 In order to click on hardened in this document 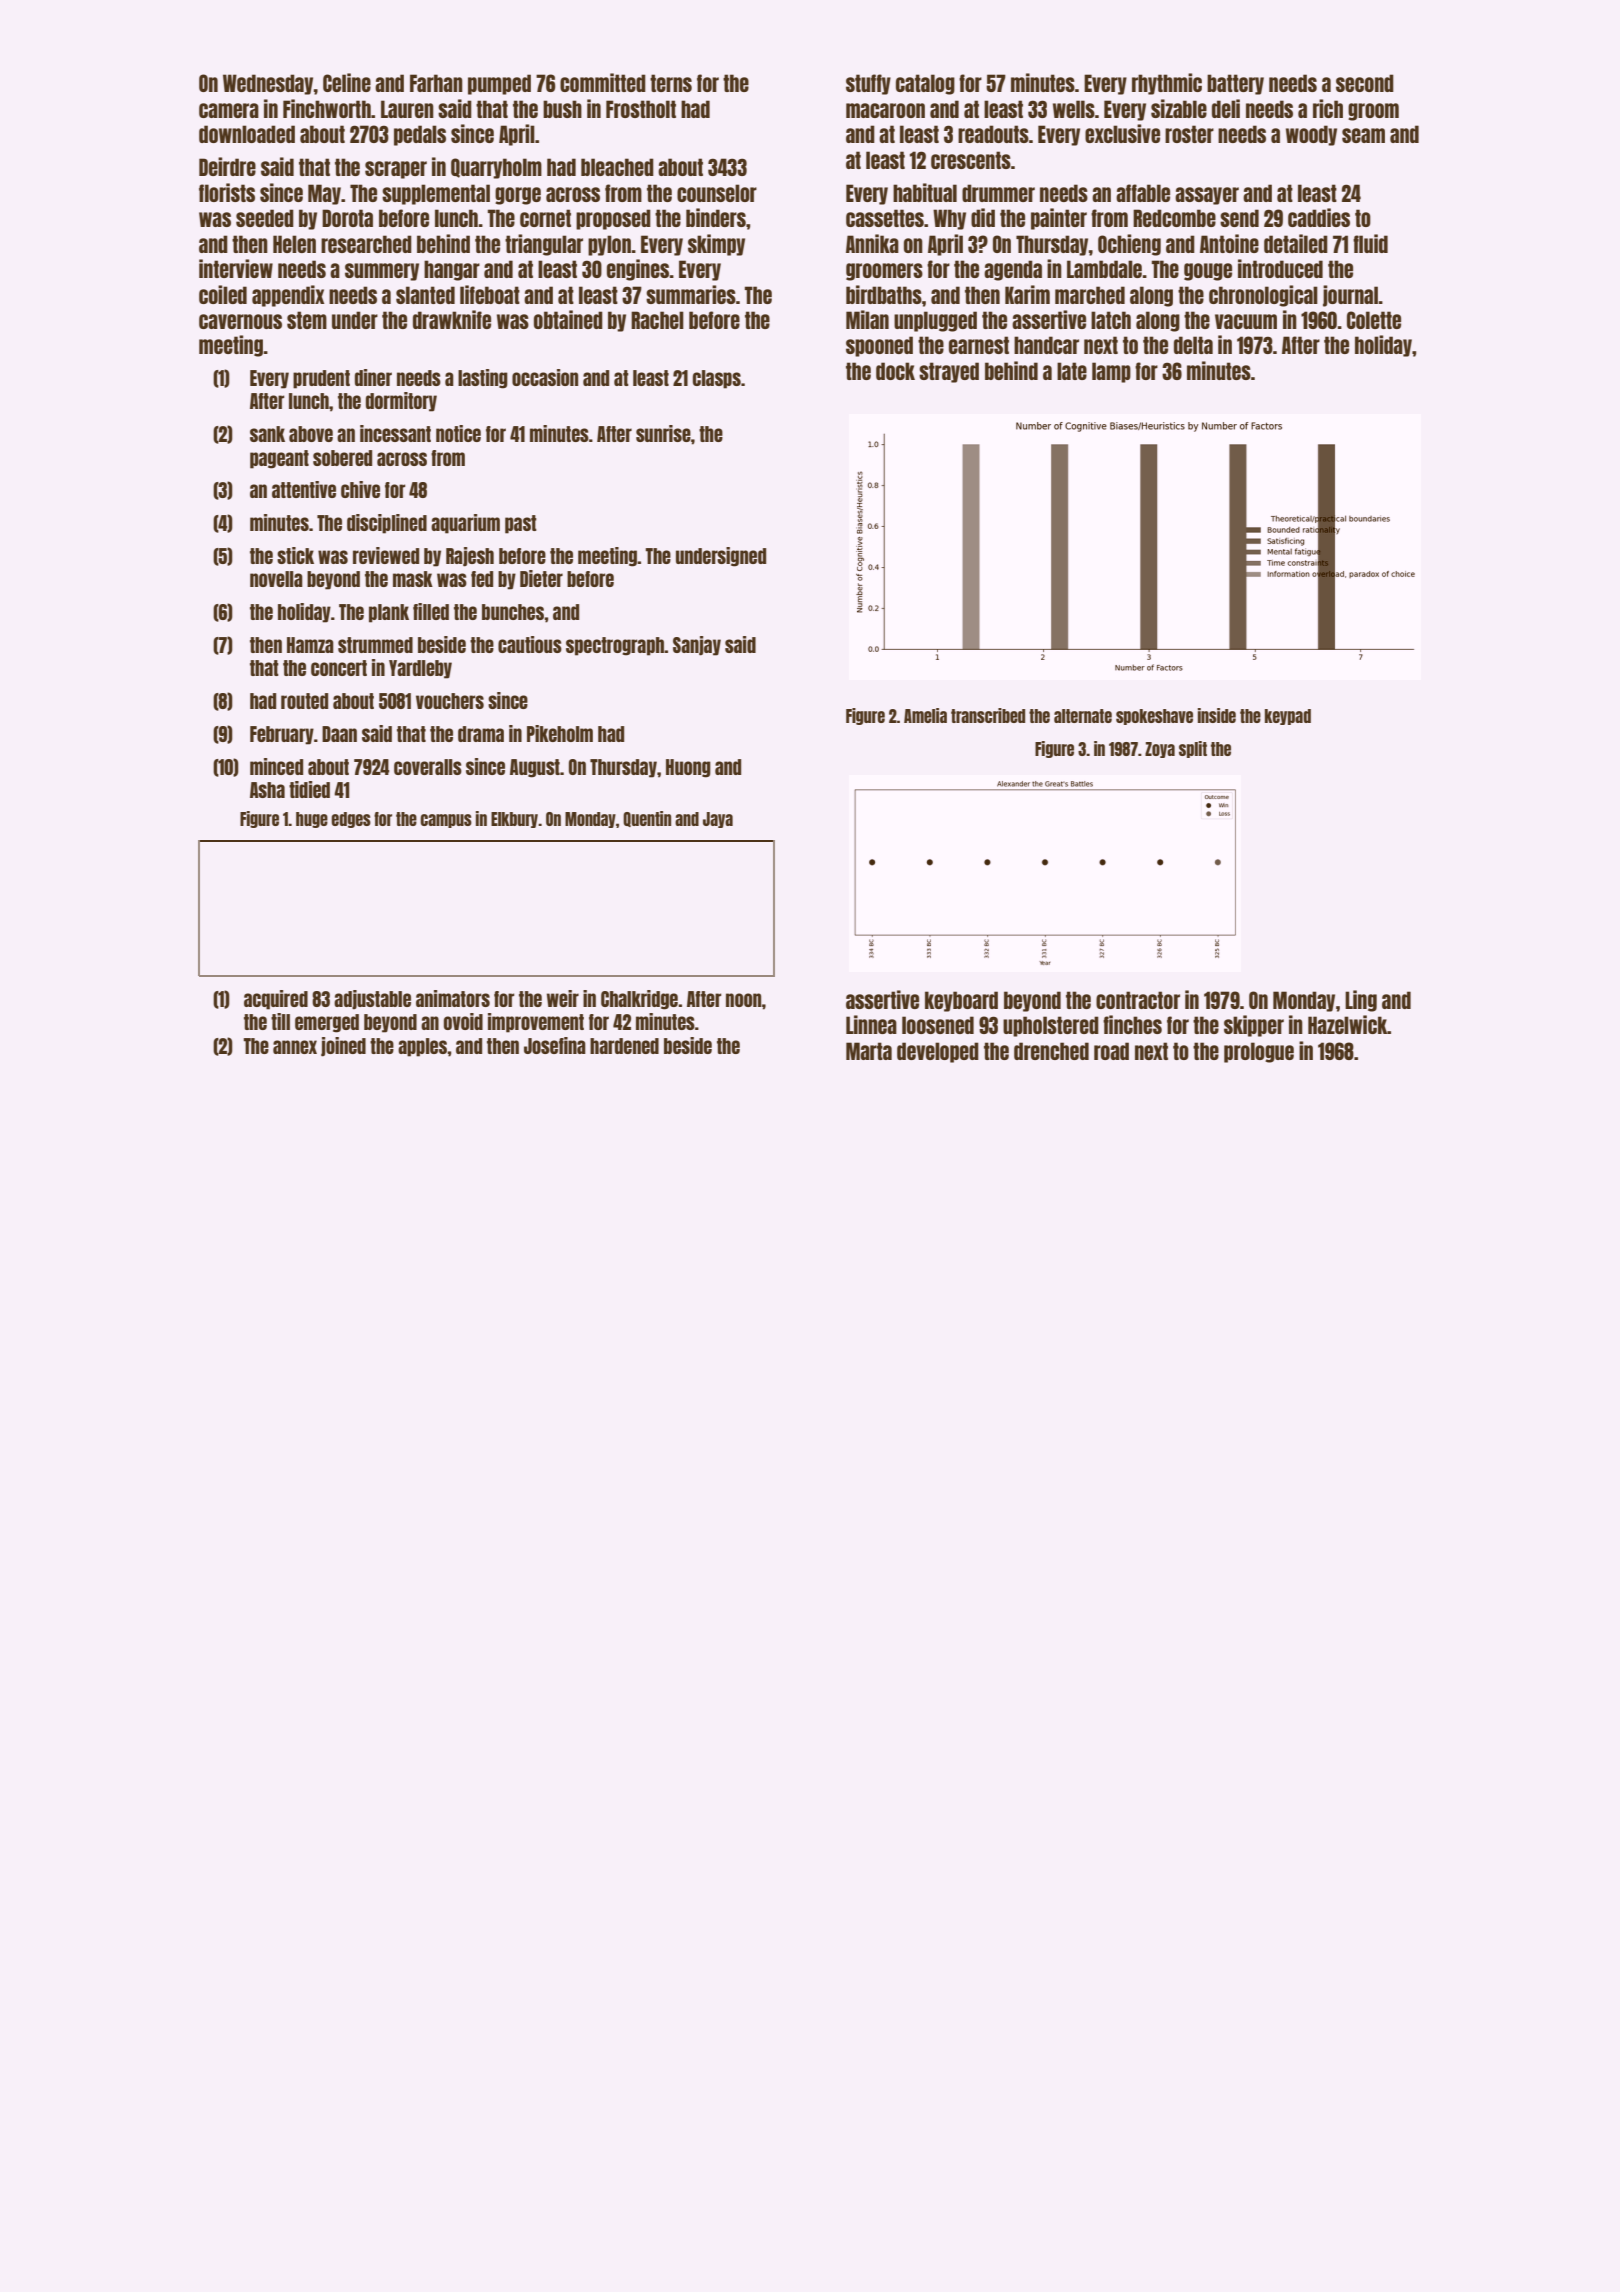, I will do `click(624, 1046)`.
